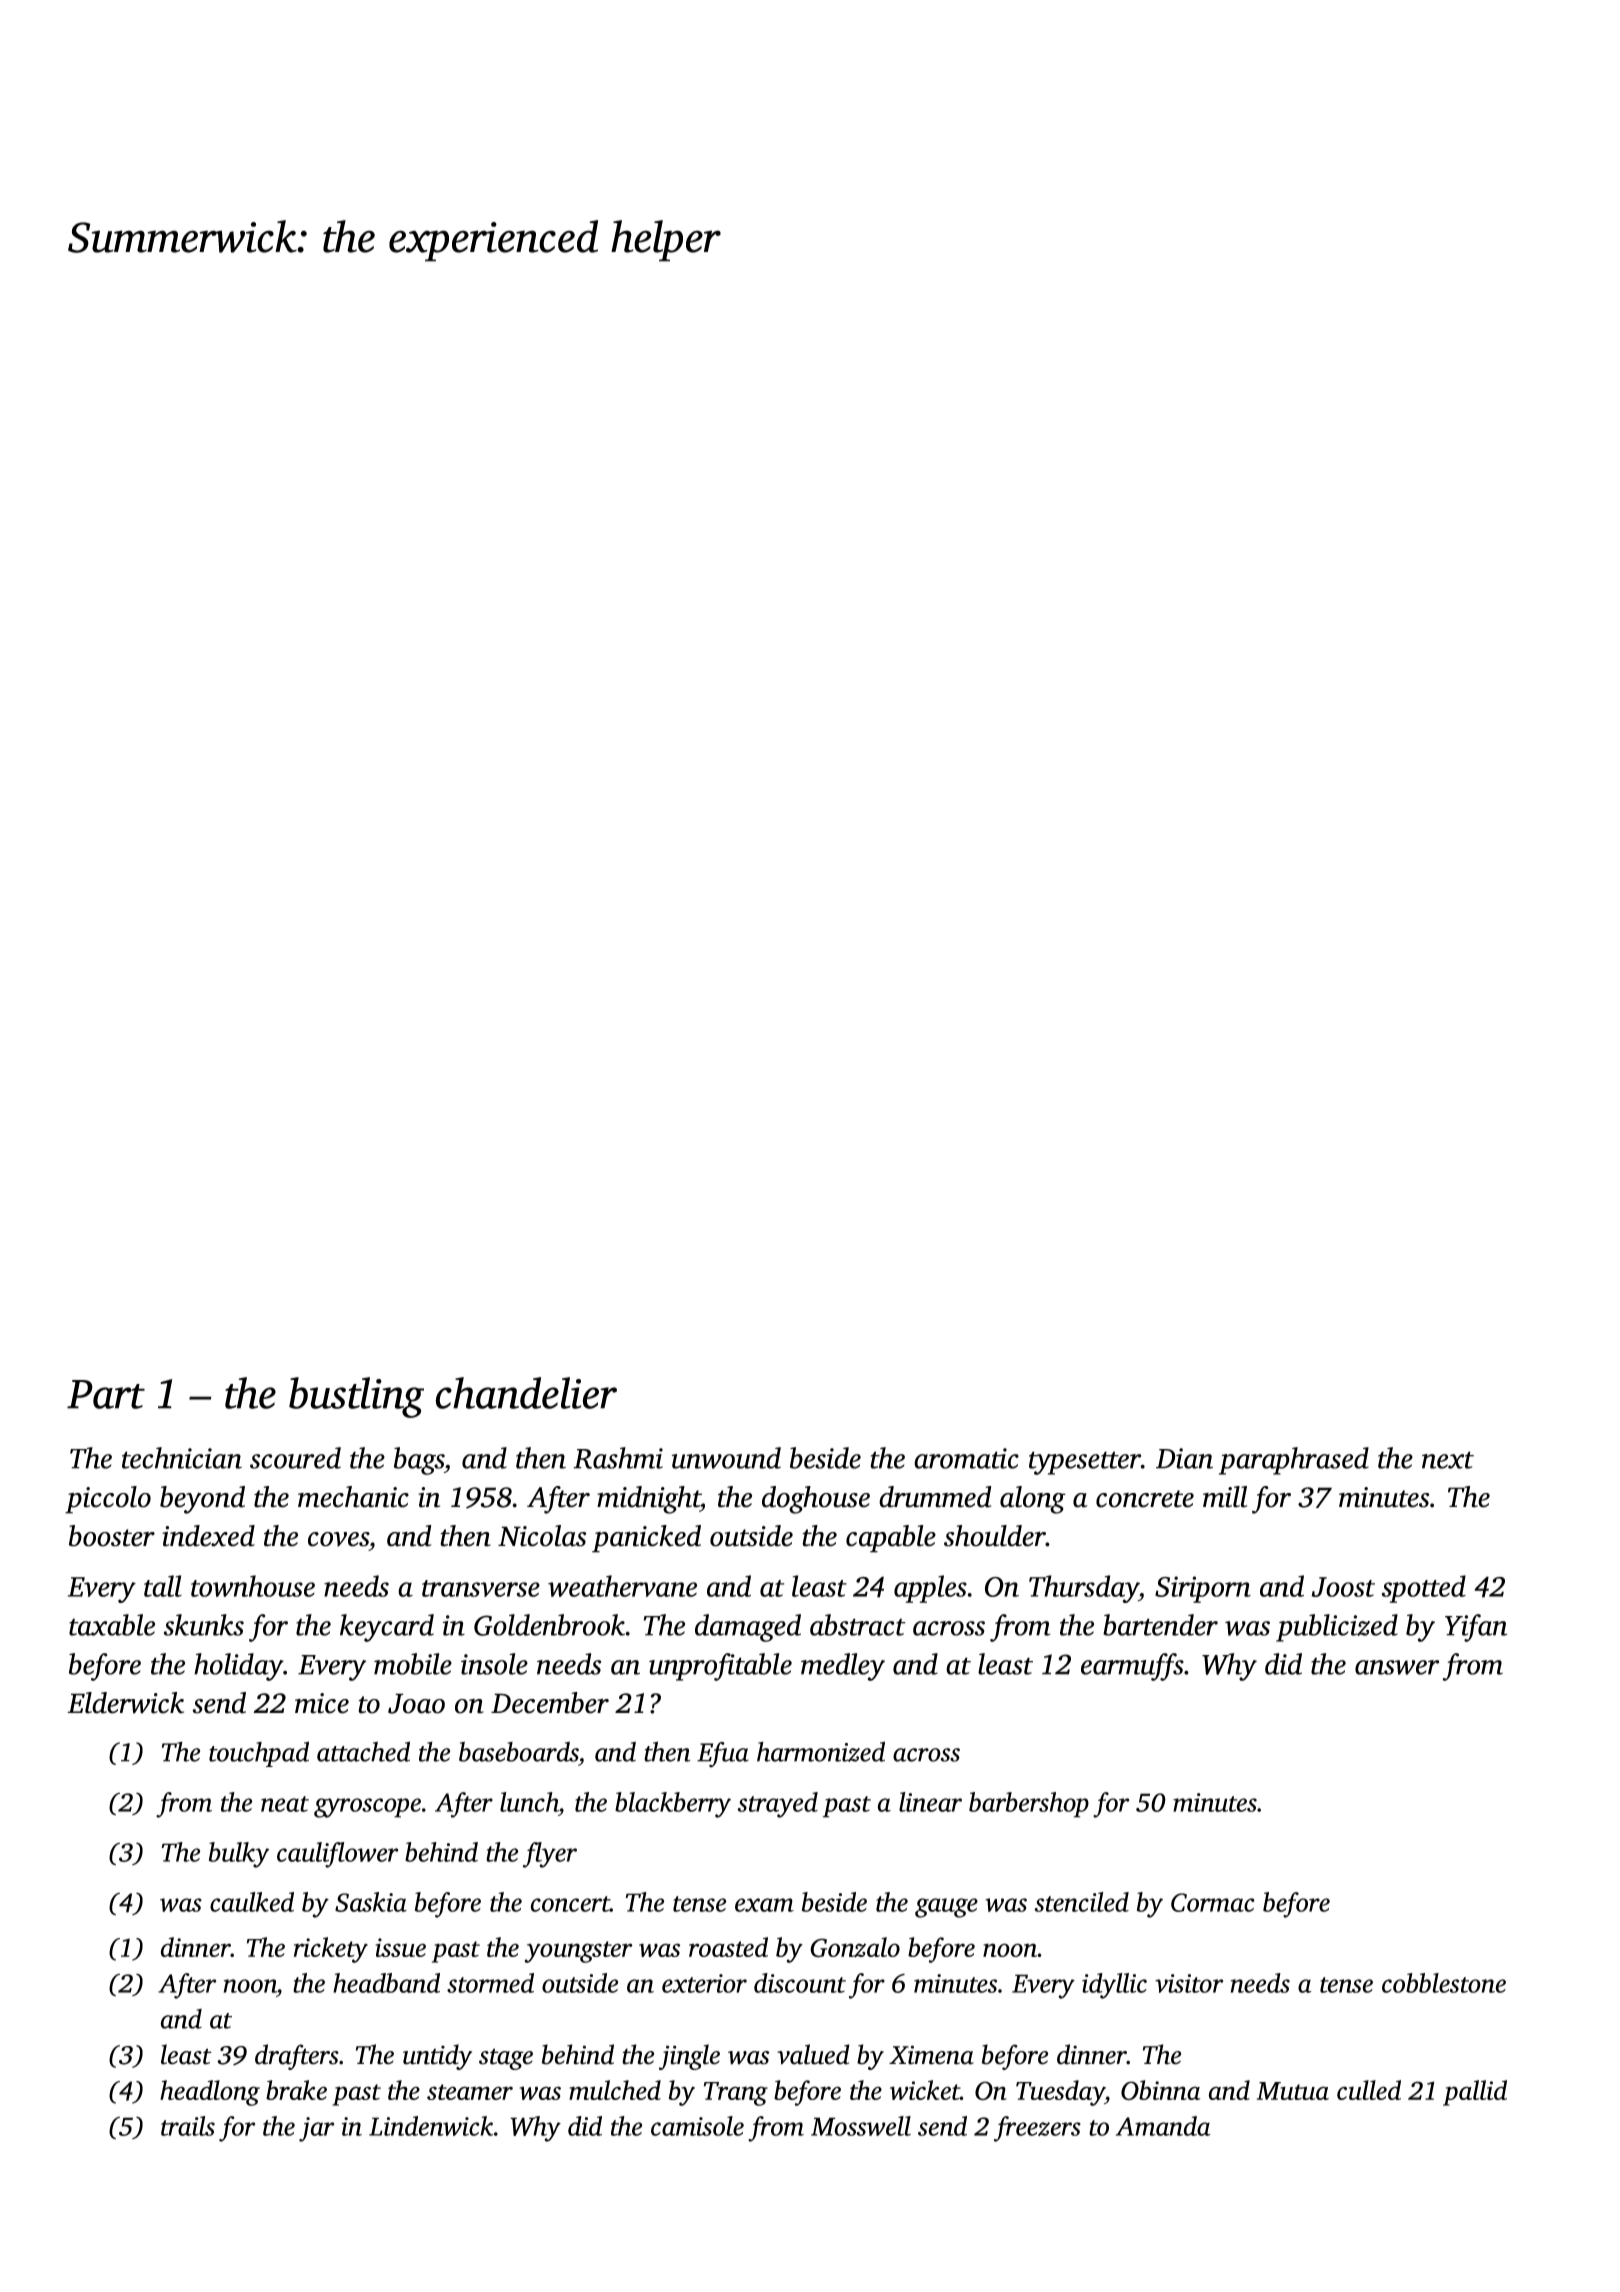  What do you see at coordinates (526, 1393) in the page?
I see `chandelier` at bounding box center [526, 1393].
